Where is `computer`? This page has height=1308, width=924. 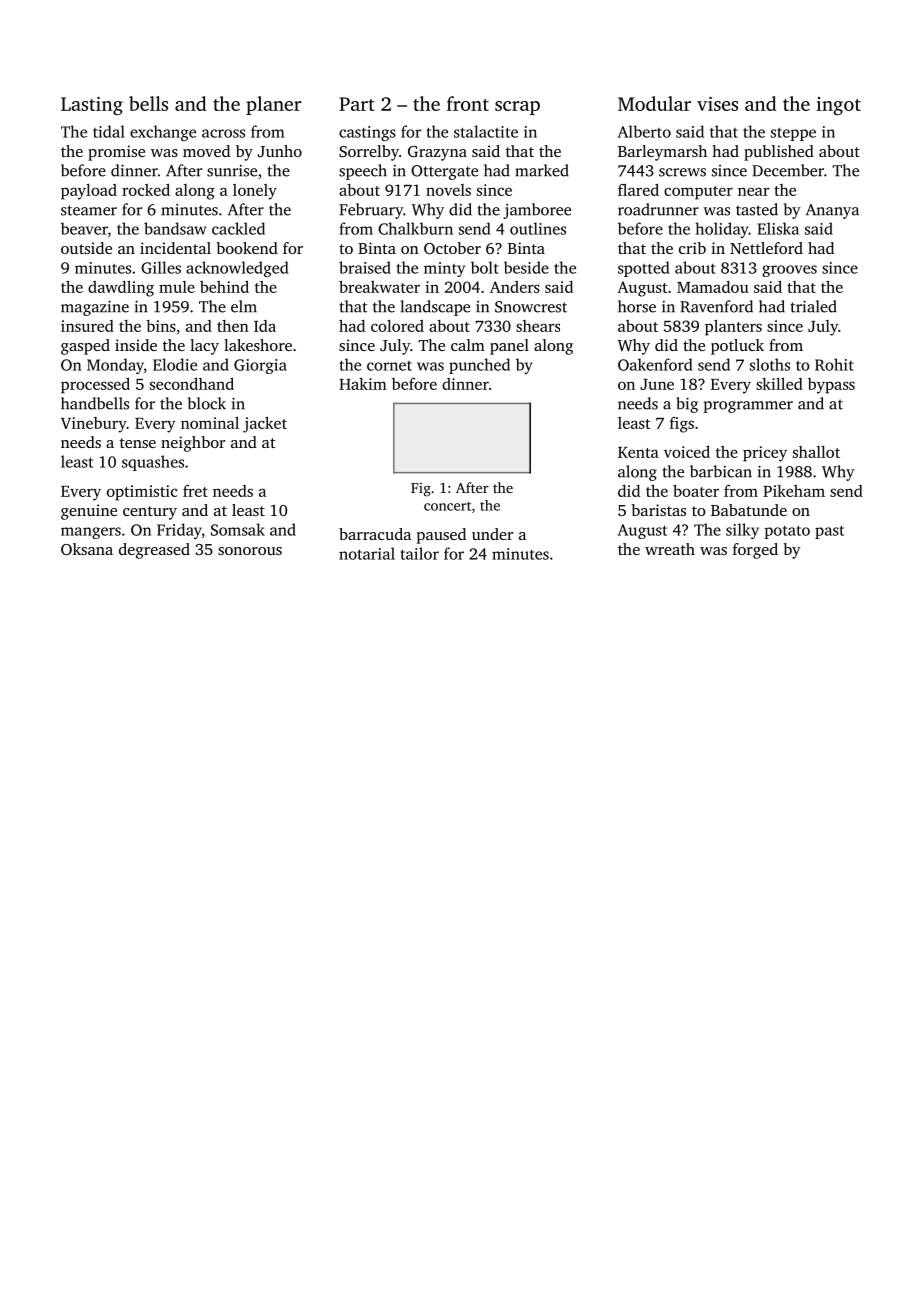 computer is located at coordinates (698, 193).
